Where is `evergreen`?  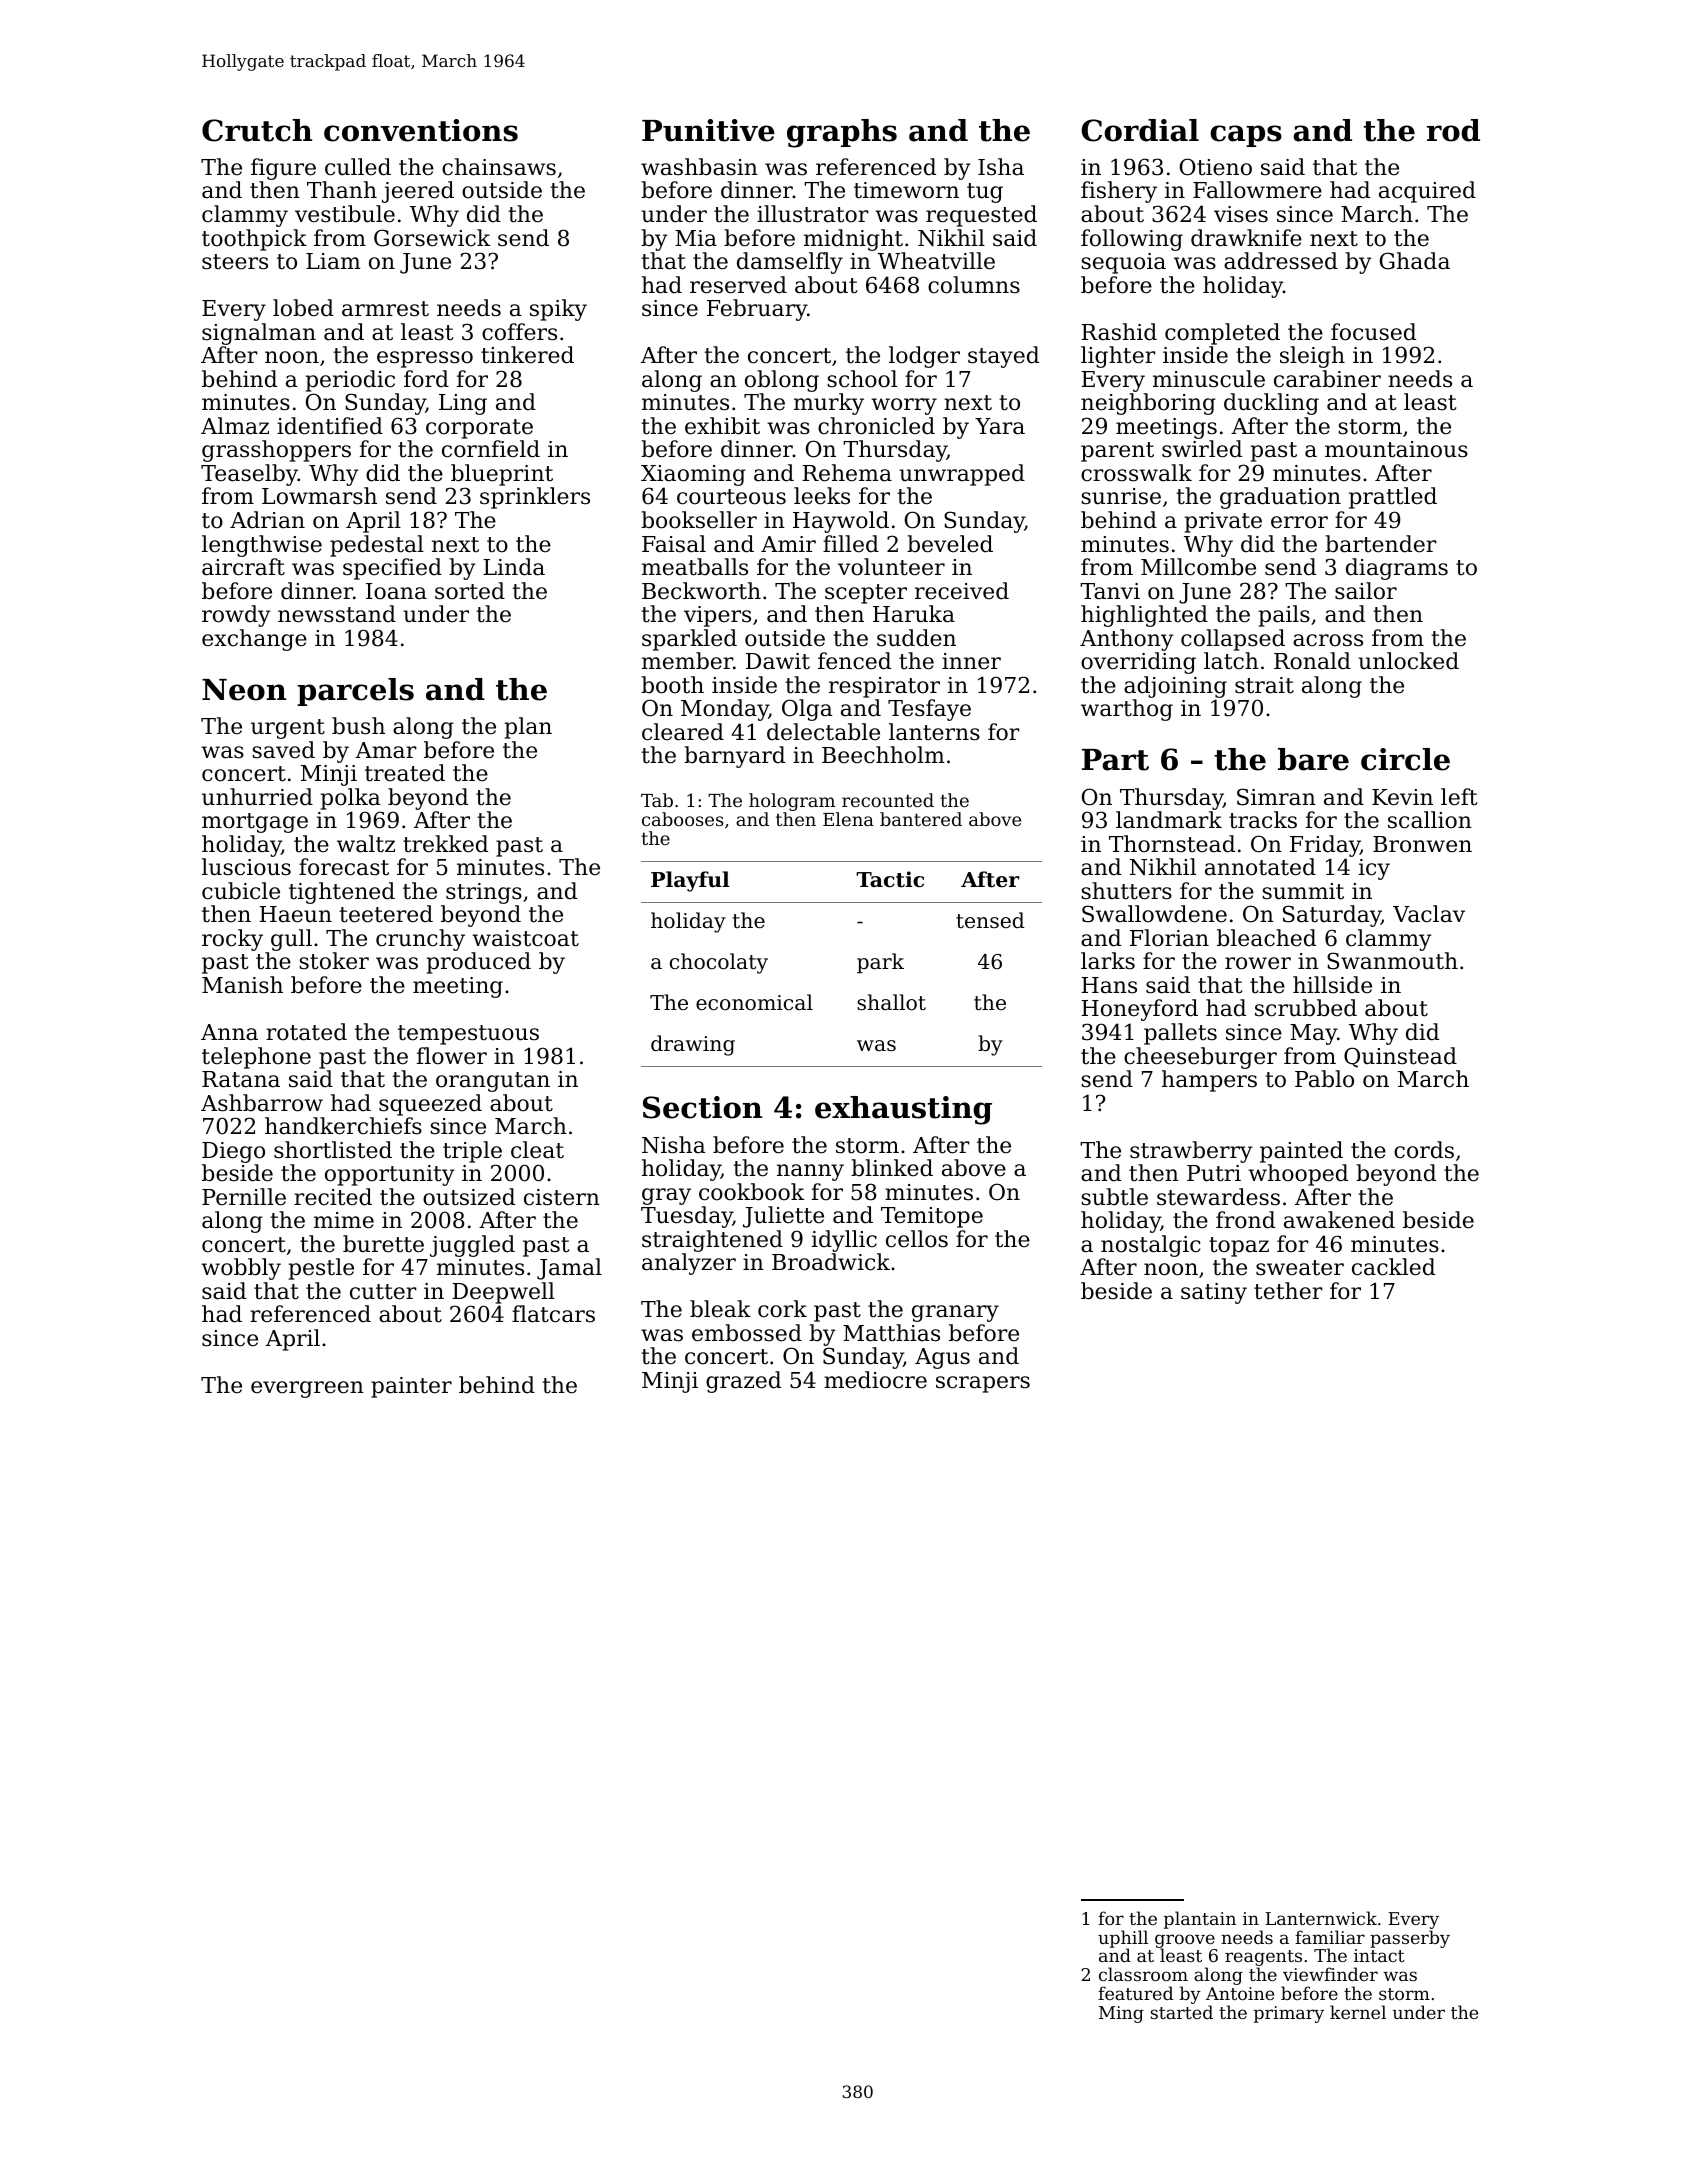
evergreen is located at coordinates (307, 1389).
